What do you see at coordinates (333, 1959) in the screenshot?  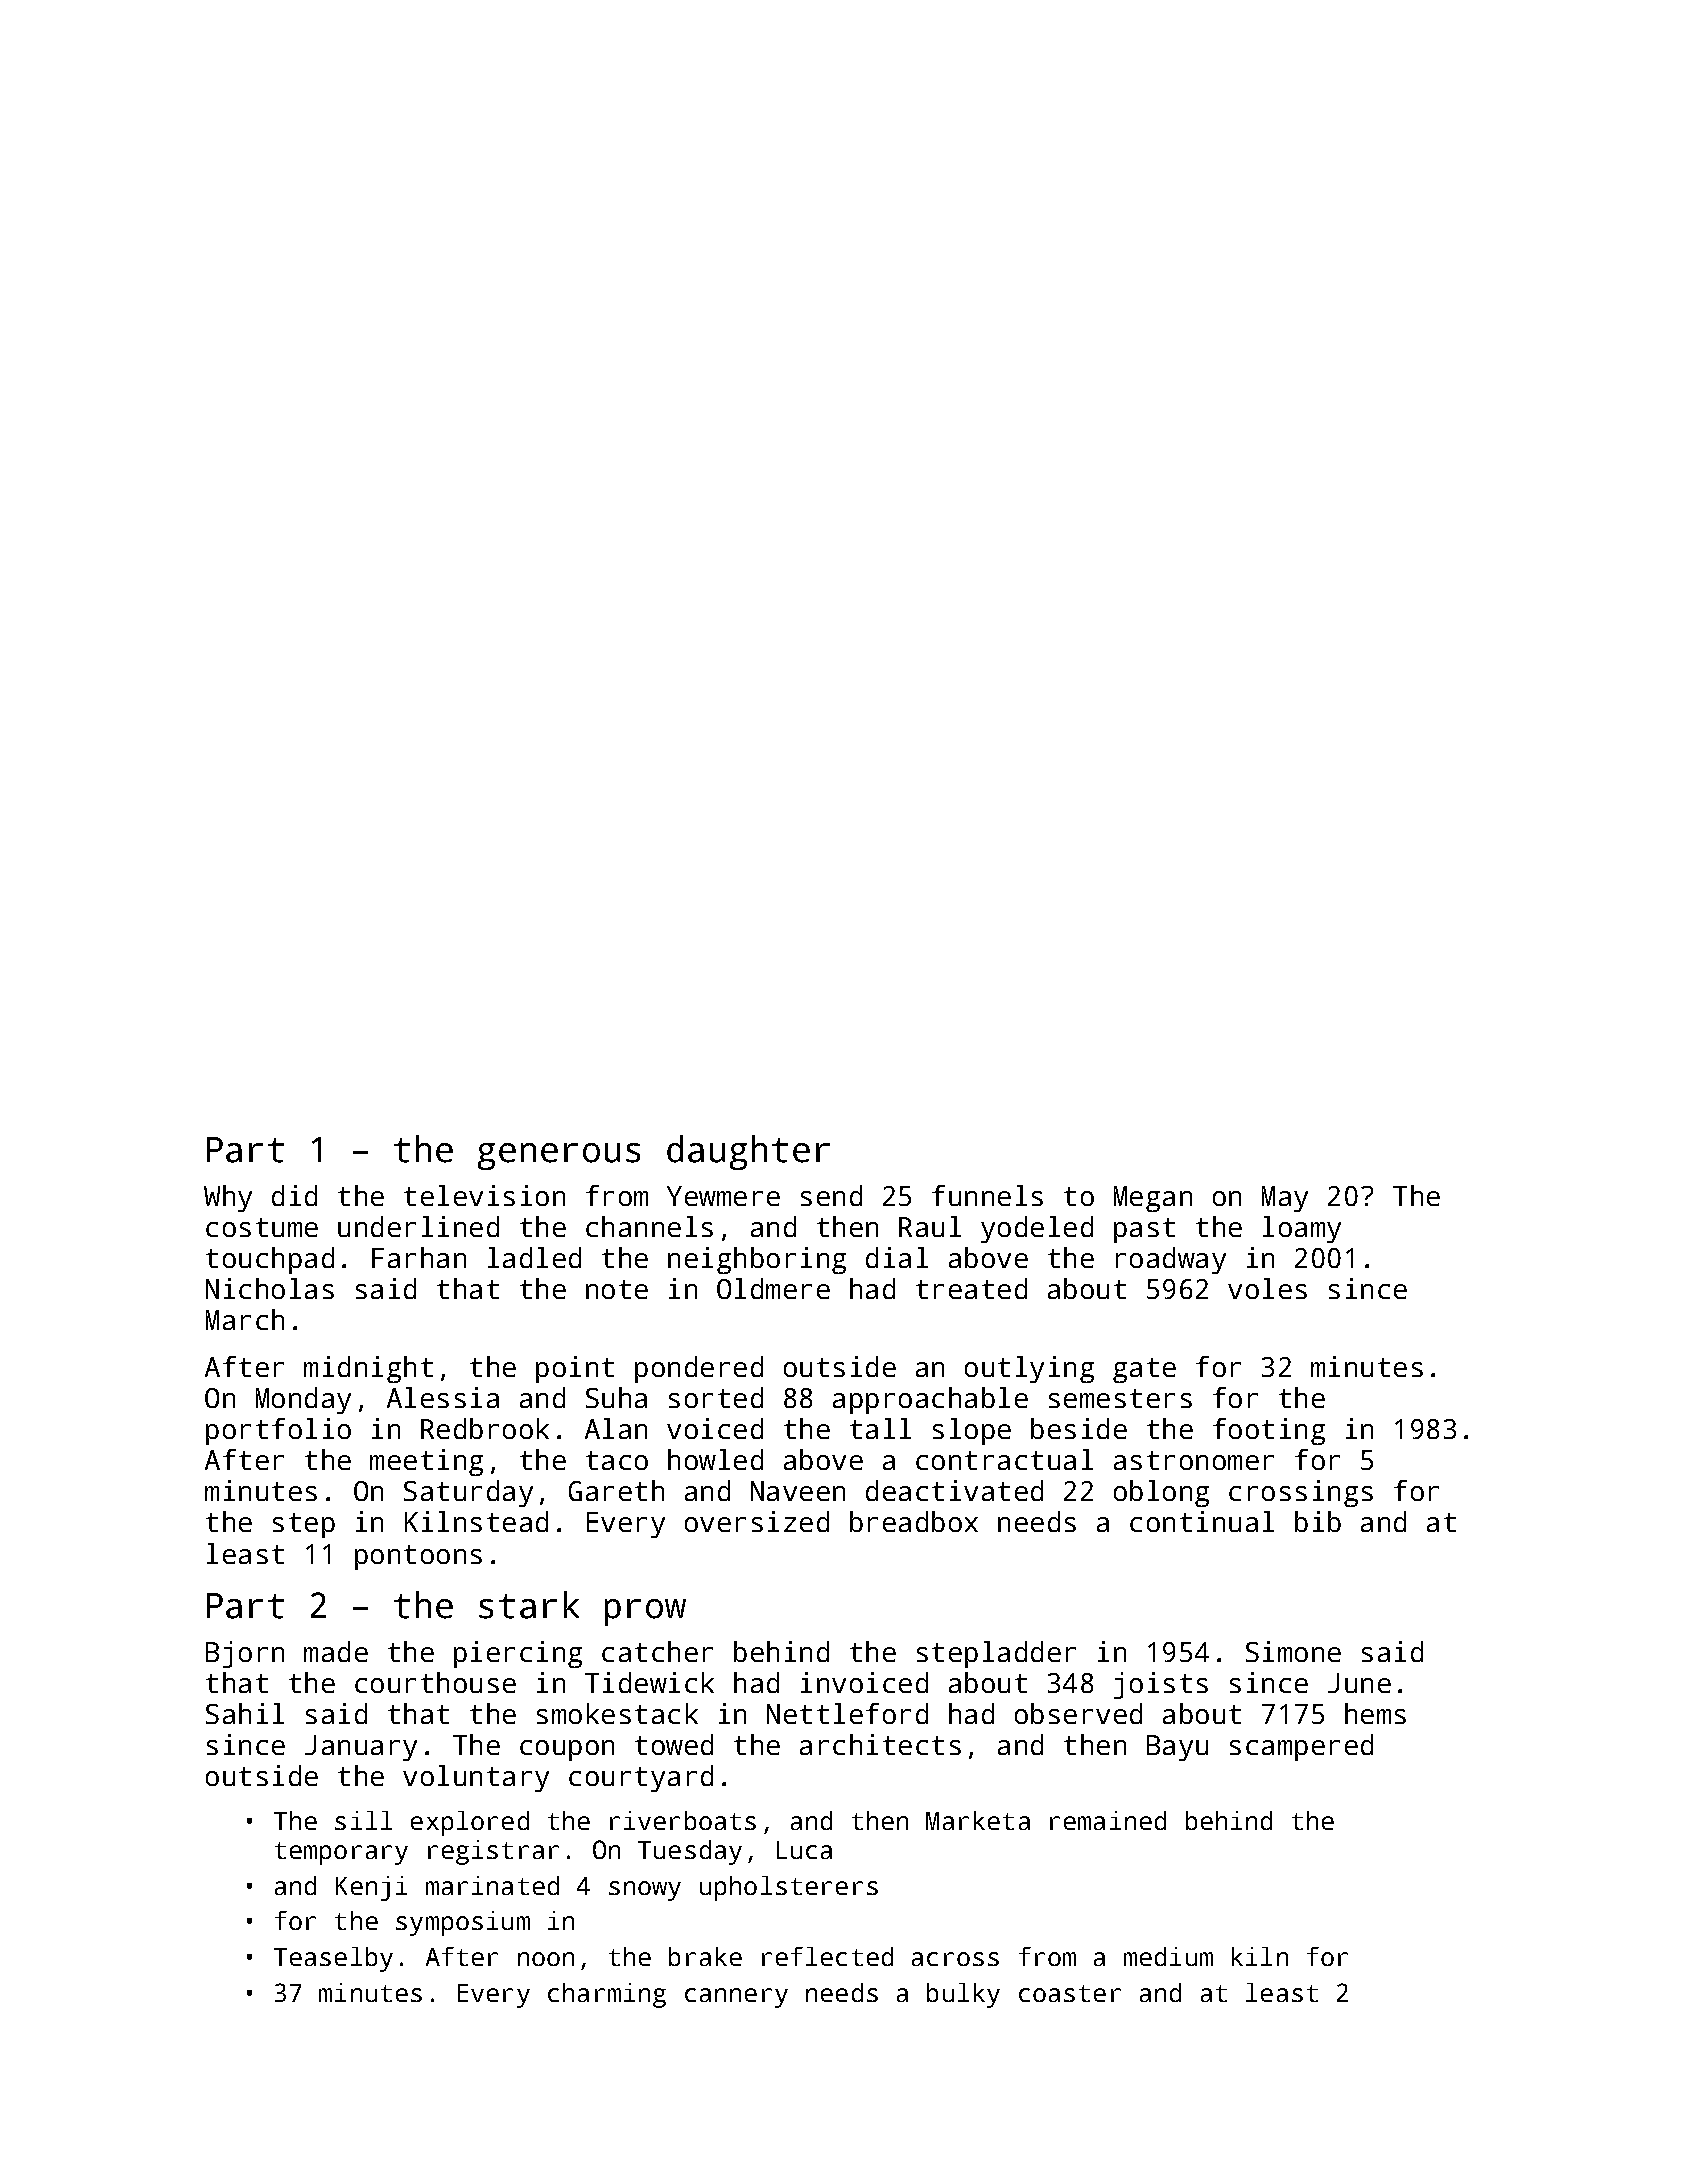 I see `Teaselby` at bounding box center [333, 1959].
